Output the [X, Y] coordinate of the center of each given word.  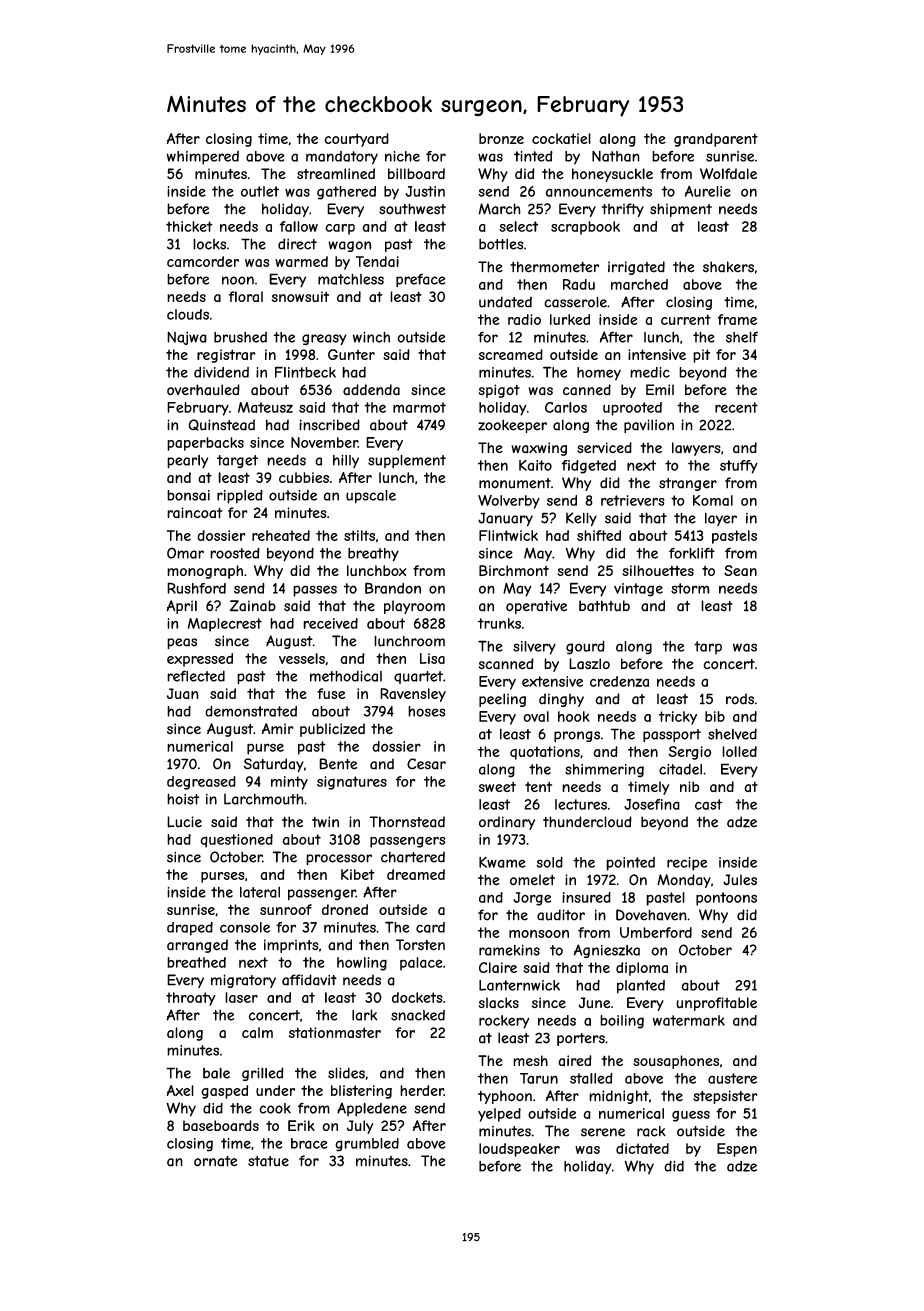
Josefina [652, 804]
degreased [201, 783]
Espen [737, 1150]
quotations [545, 753]
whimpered [202, 158]
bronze [501, 138]
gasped [225, 1092]
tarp [708, 648]
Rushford [196, 588]
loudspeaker [519, 1150]
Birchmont [514, 570]
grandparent [716, 140]
